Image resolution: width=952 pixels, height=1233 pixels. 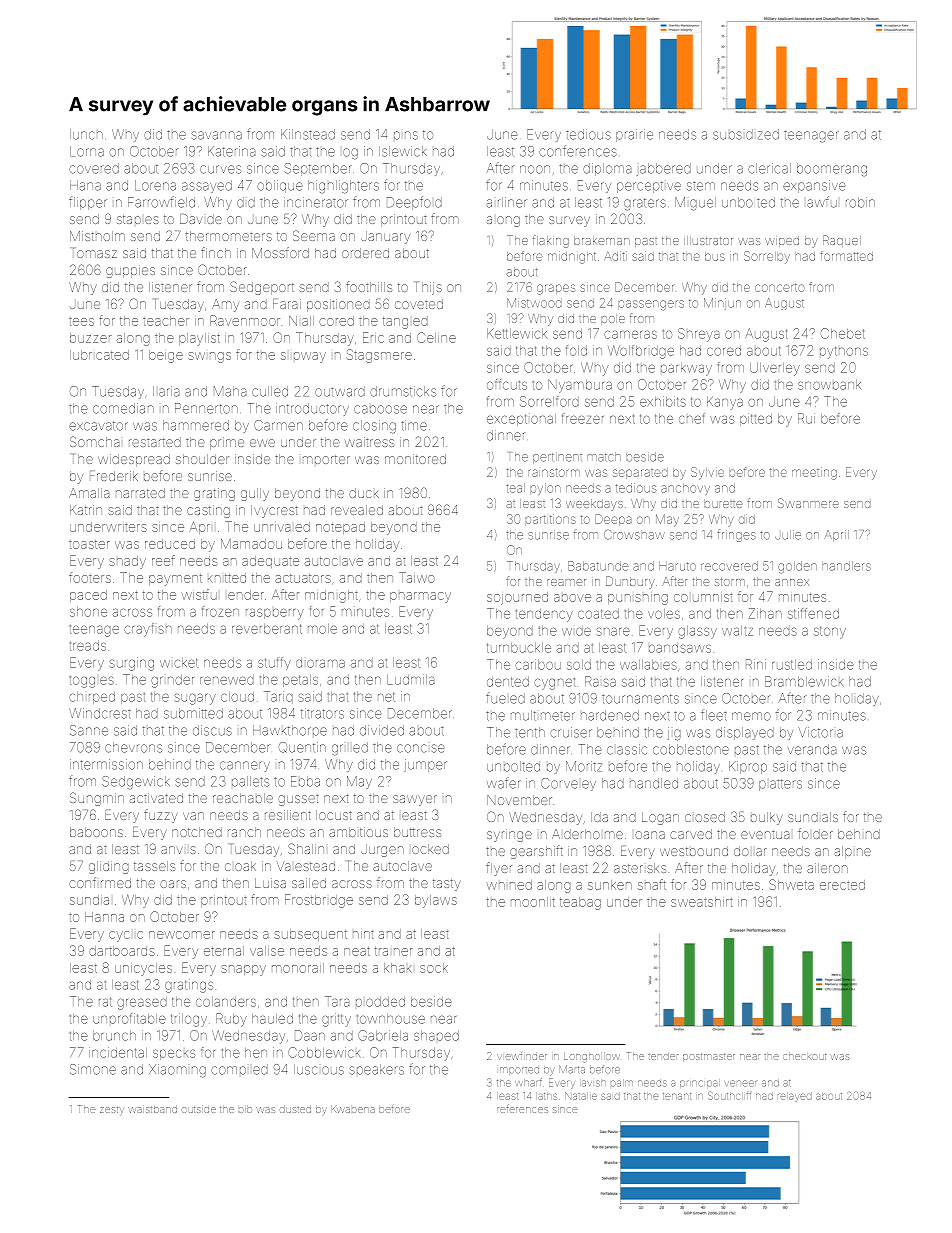 I want to click on pins, so click(x=406, y=135).
